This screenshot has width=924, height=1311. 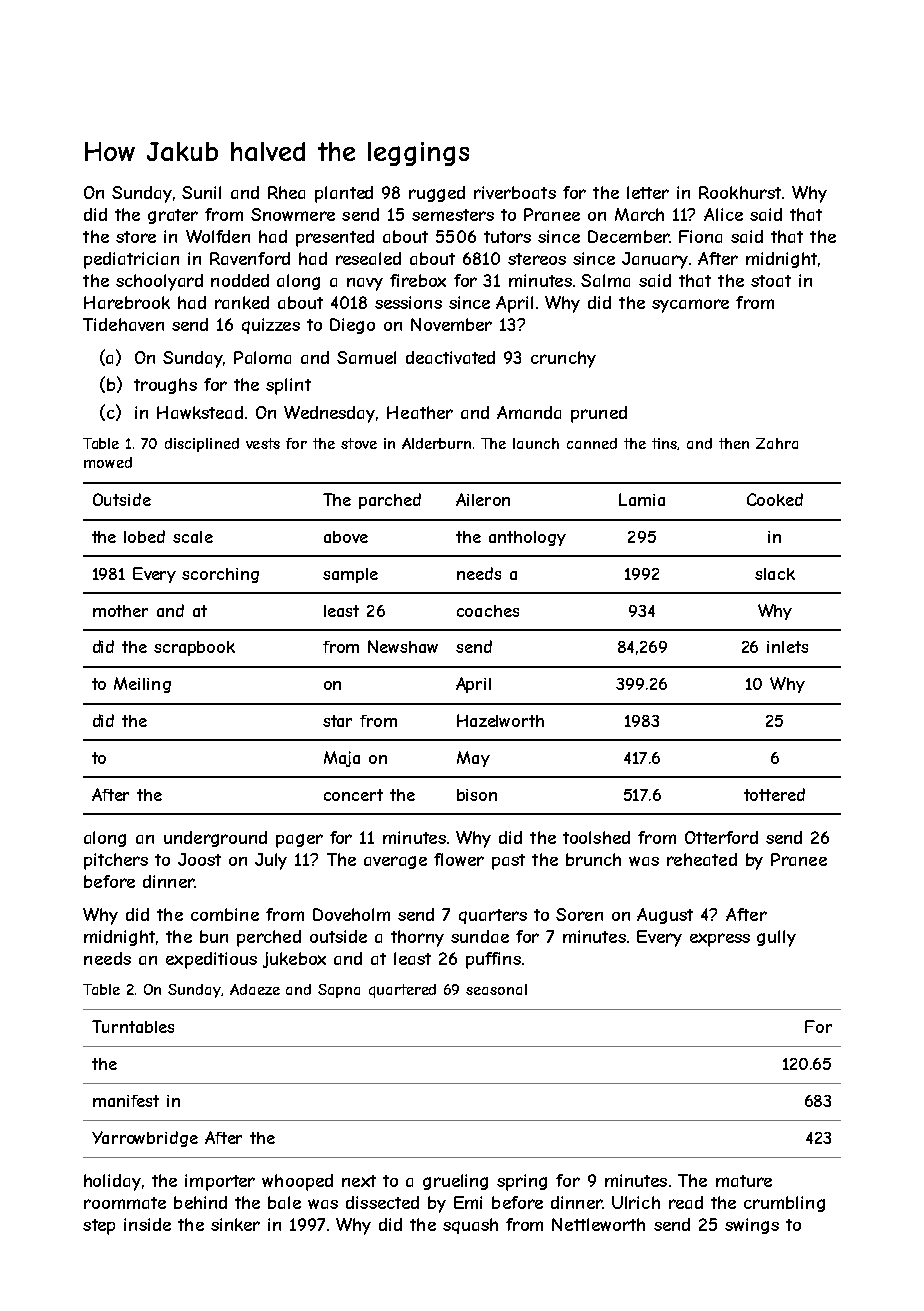 What do you see at coordinates (339, 991) in the screenshot?
I see `Sapna` at bounding box center [339, 991].
